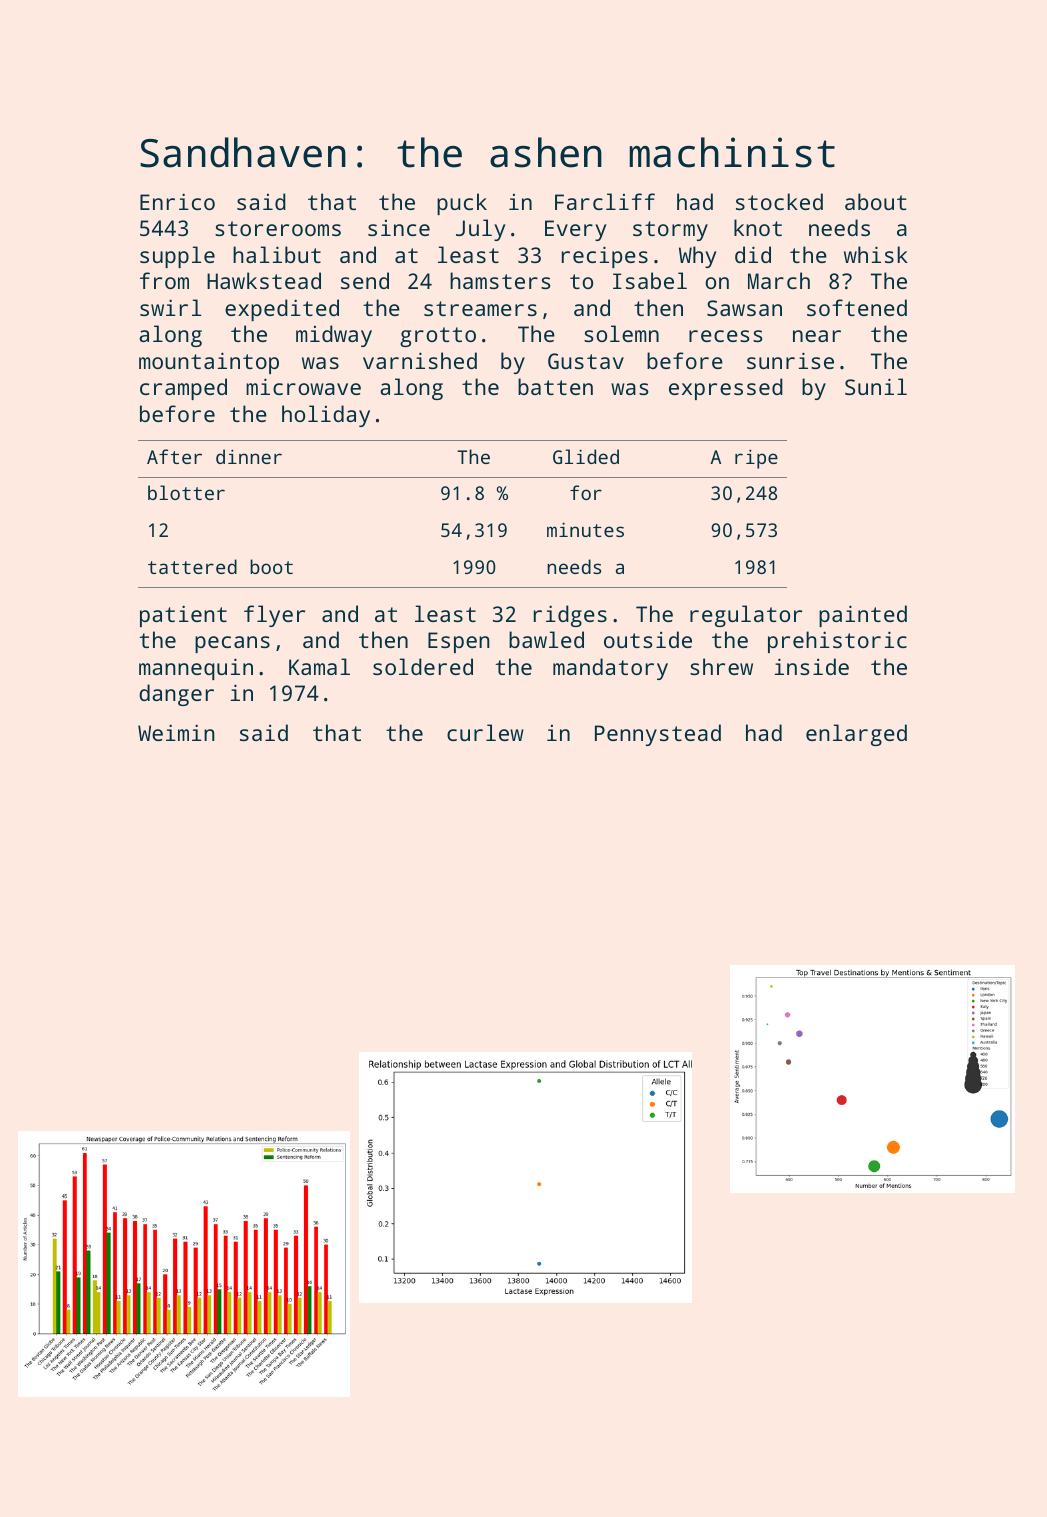 This screenshot has height=1517, width=1047. What do you see at coordinates (186, 492) in the screenshot?
I see `blotter` at bounding box center [186, 492].
